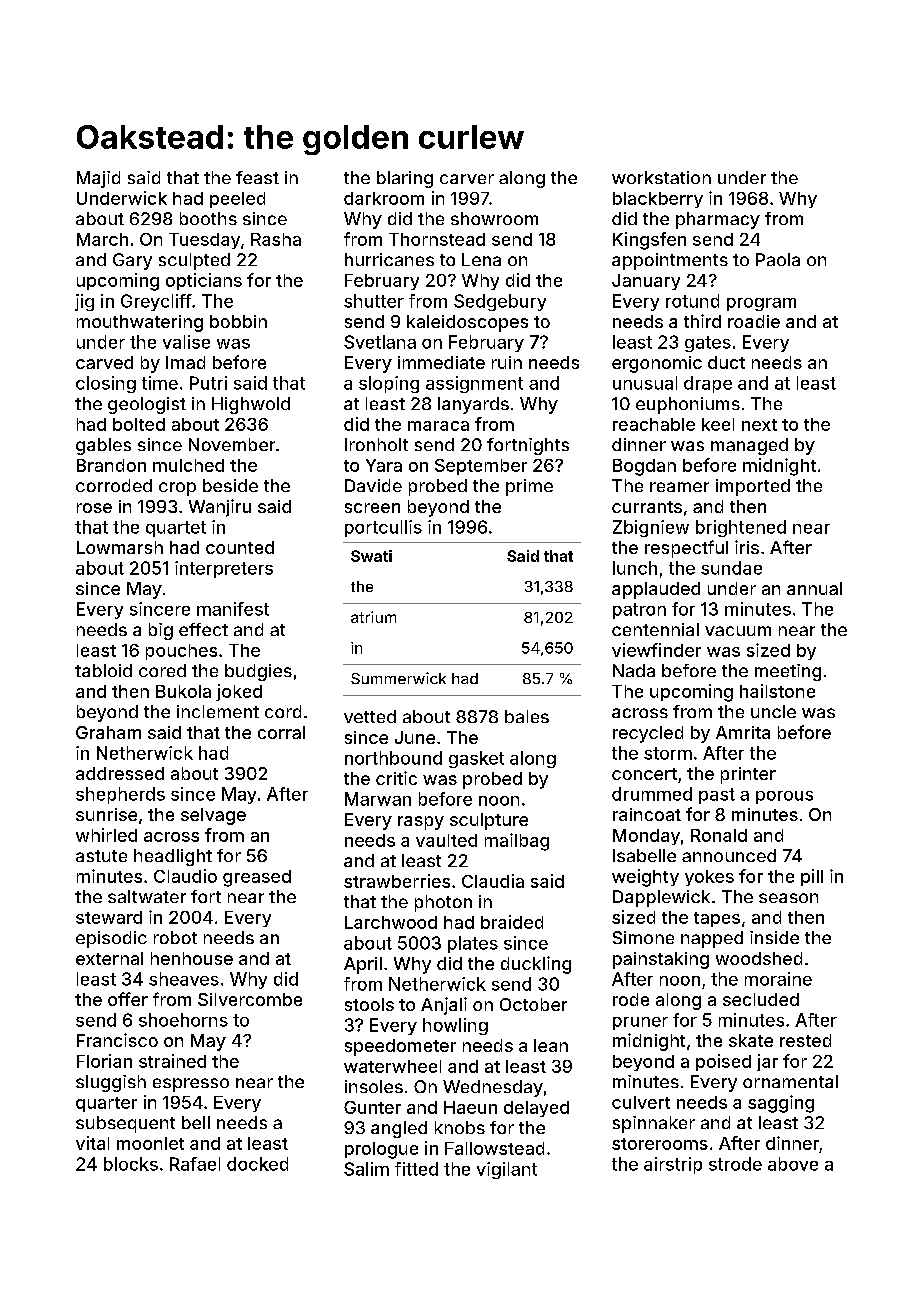 This screenshot has width=924, height=1308. Describe the element at coordinates (708, 384) in the screenshot. I see `drape` at that location.
